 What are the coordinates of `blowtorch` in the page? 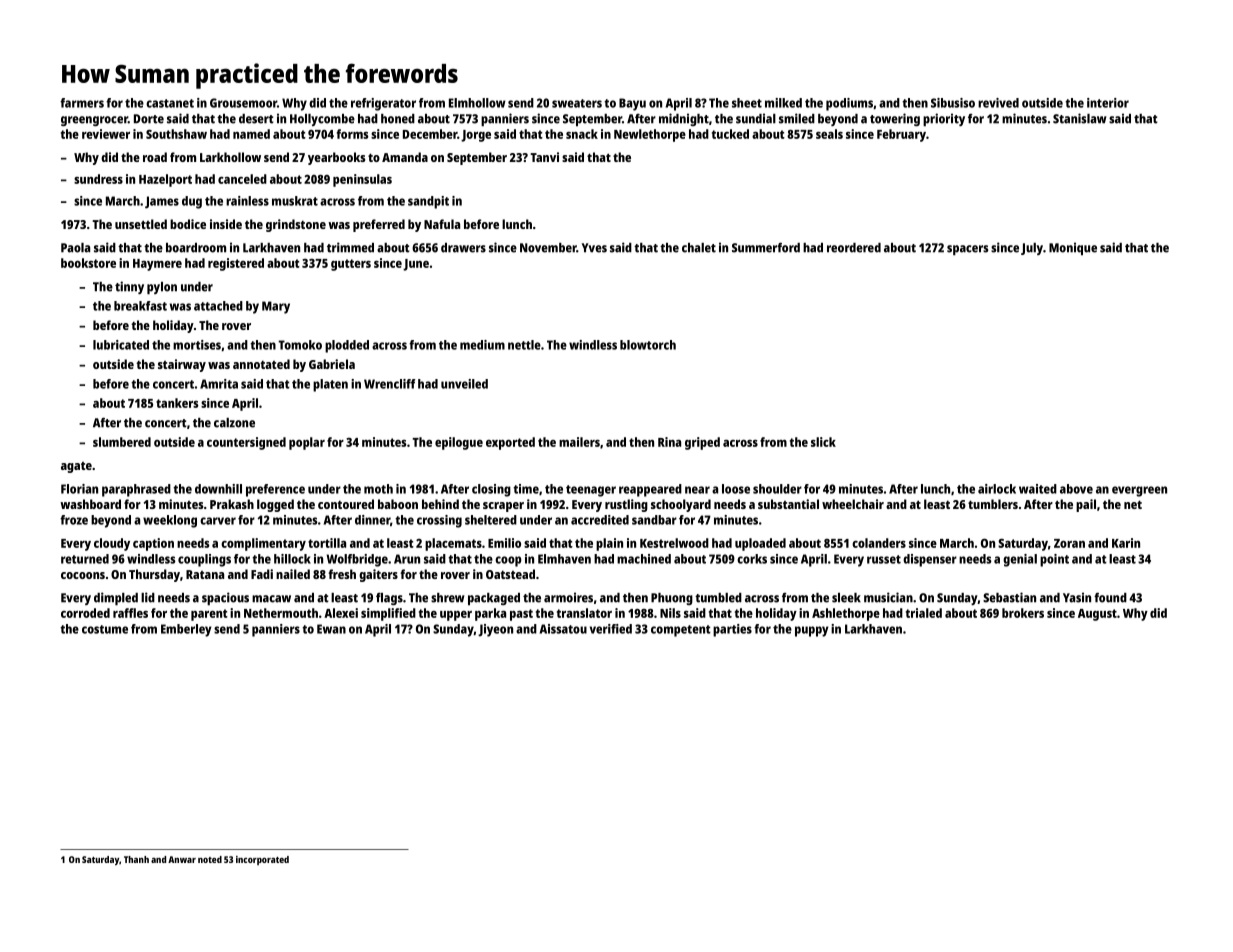 It's located at (648, 345).
